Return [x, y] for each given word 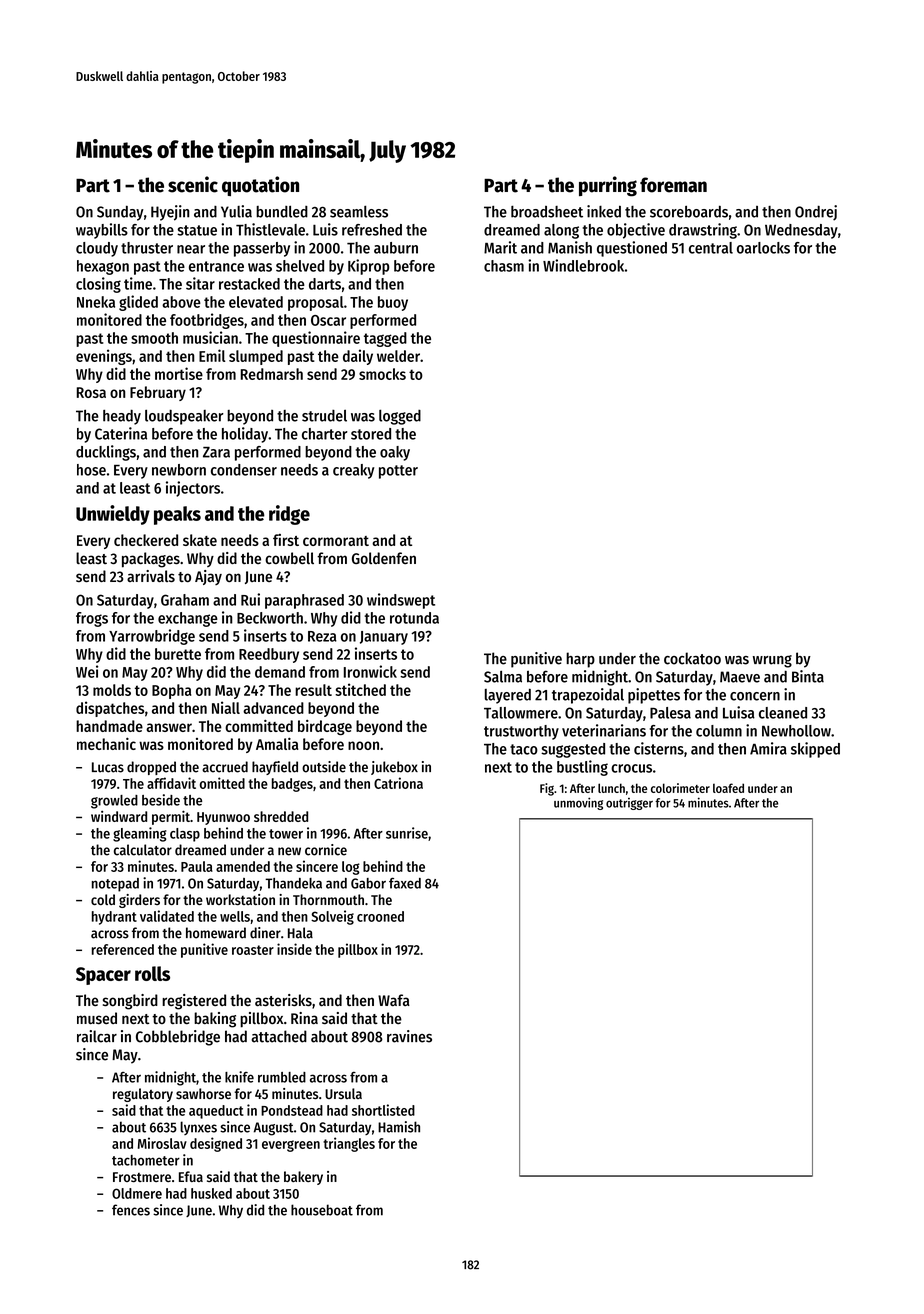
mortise [179, 373]
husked [211, 1193]
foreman [673, 185]
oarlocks [763, 248]
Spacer [103, 976]
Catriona [398, 783]
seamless [359, 212]
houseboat [322, 1210]
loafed [728, 788]
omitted [222, 783]
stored [371, 434]
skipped [815, 750]
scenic [193, 184]
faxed [405, 883]
